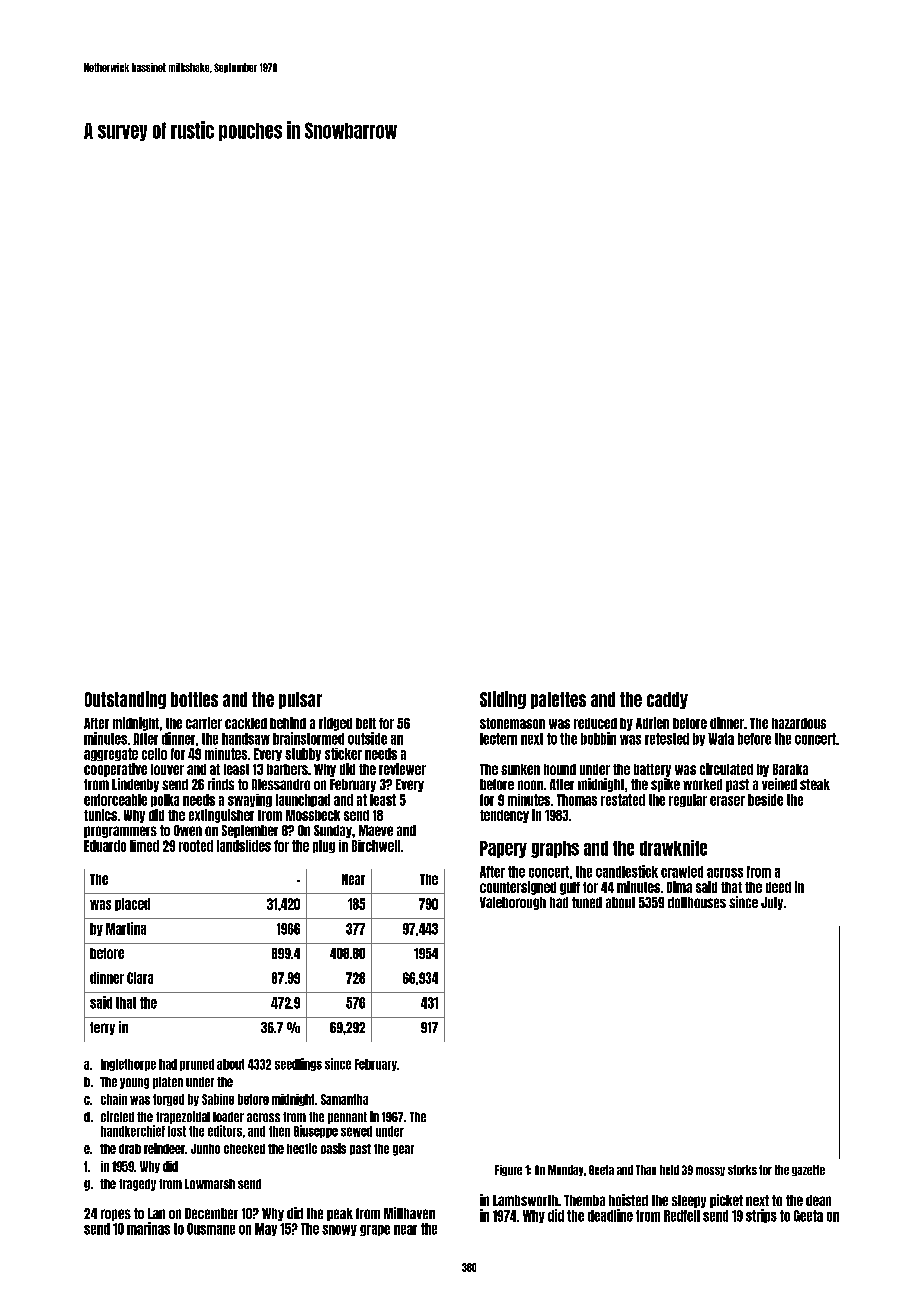 This screenshot has height=1308, width=924. Describe the element at coordinates (344, 1099) in the screenshot. I see `Samantha` at that location.
